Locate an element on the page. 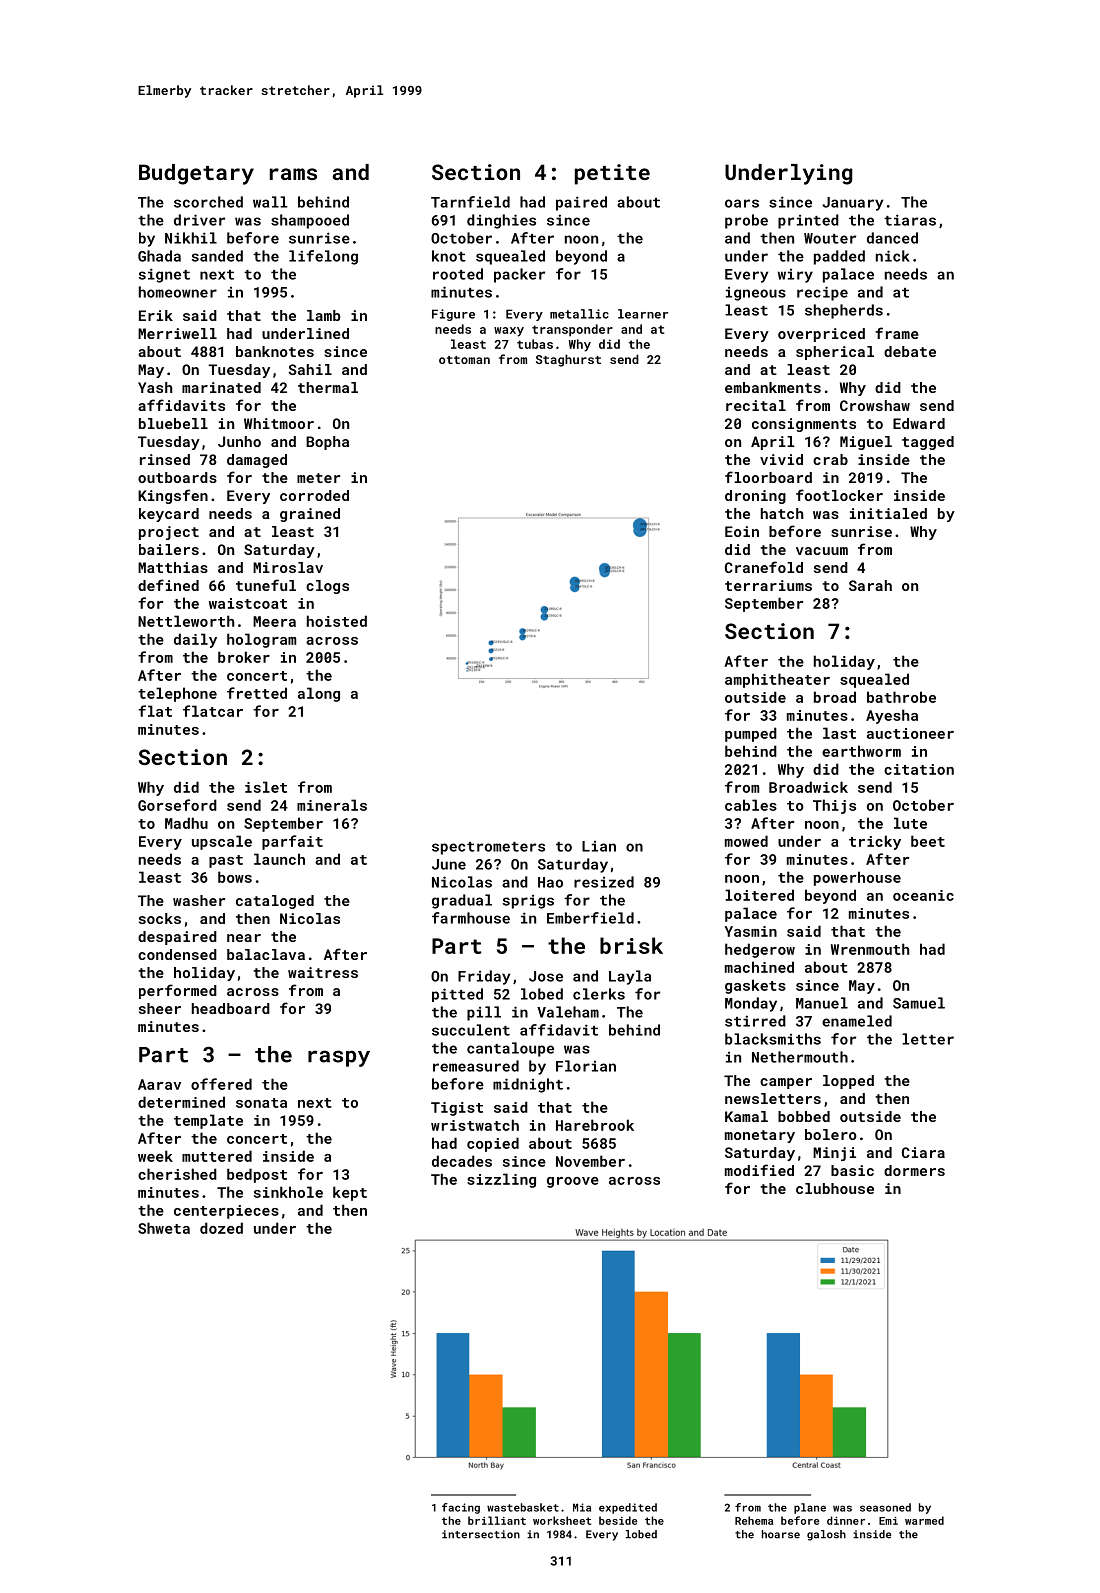 This page has width=1100, height=1593. Shweta is located at coordinates (164, 1228).
